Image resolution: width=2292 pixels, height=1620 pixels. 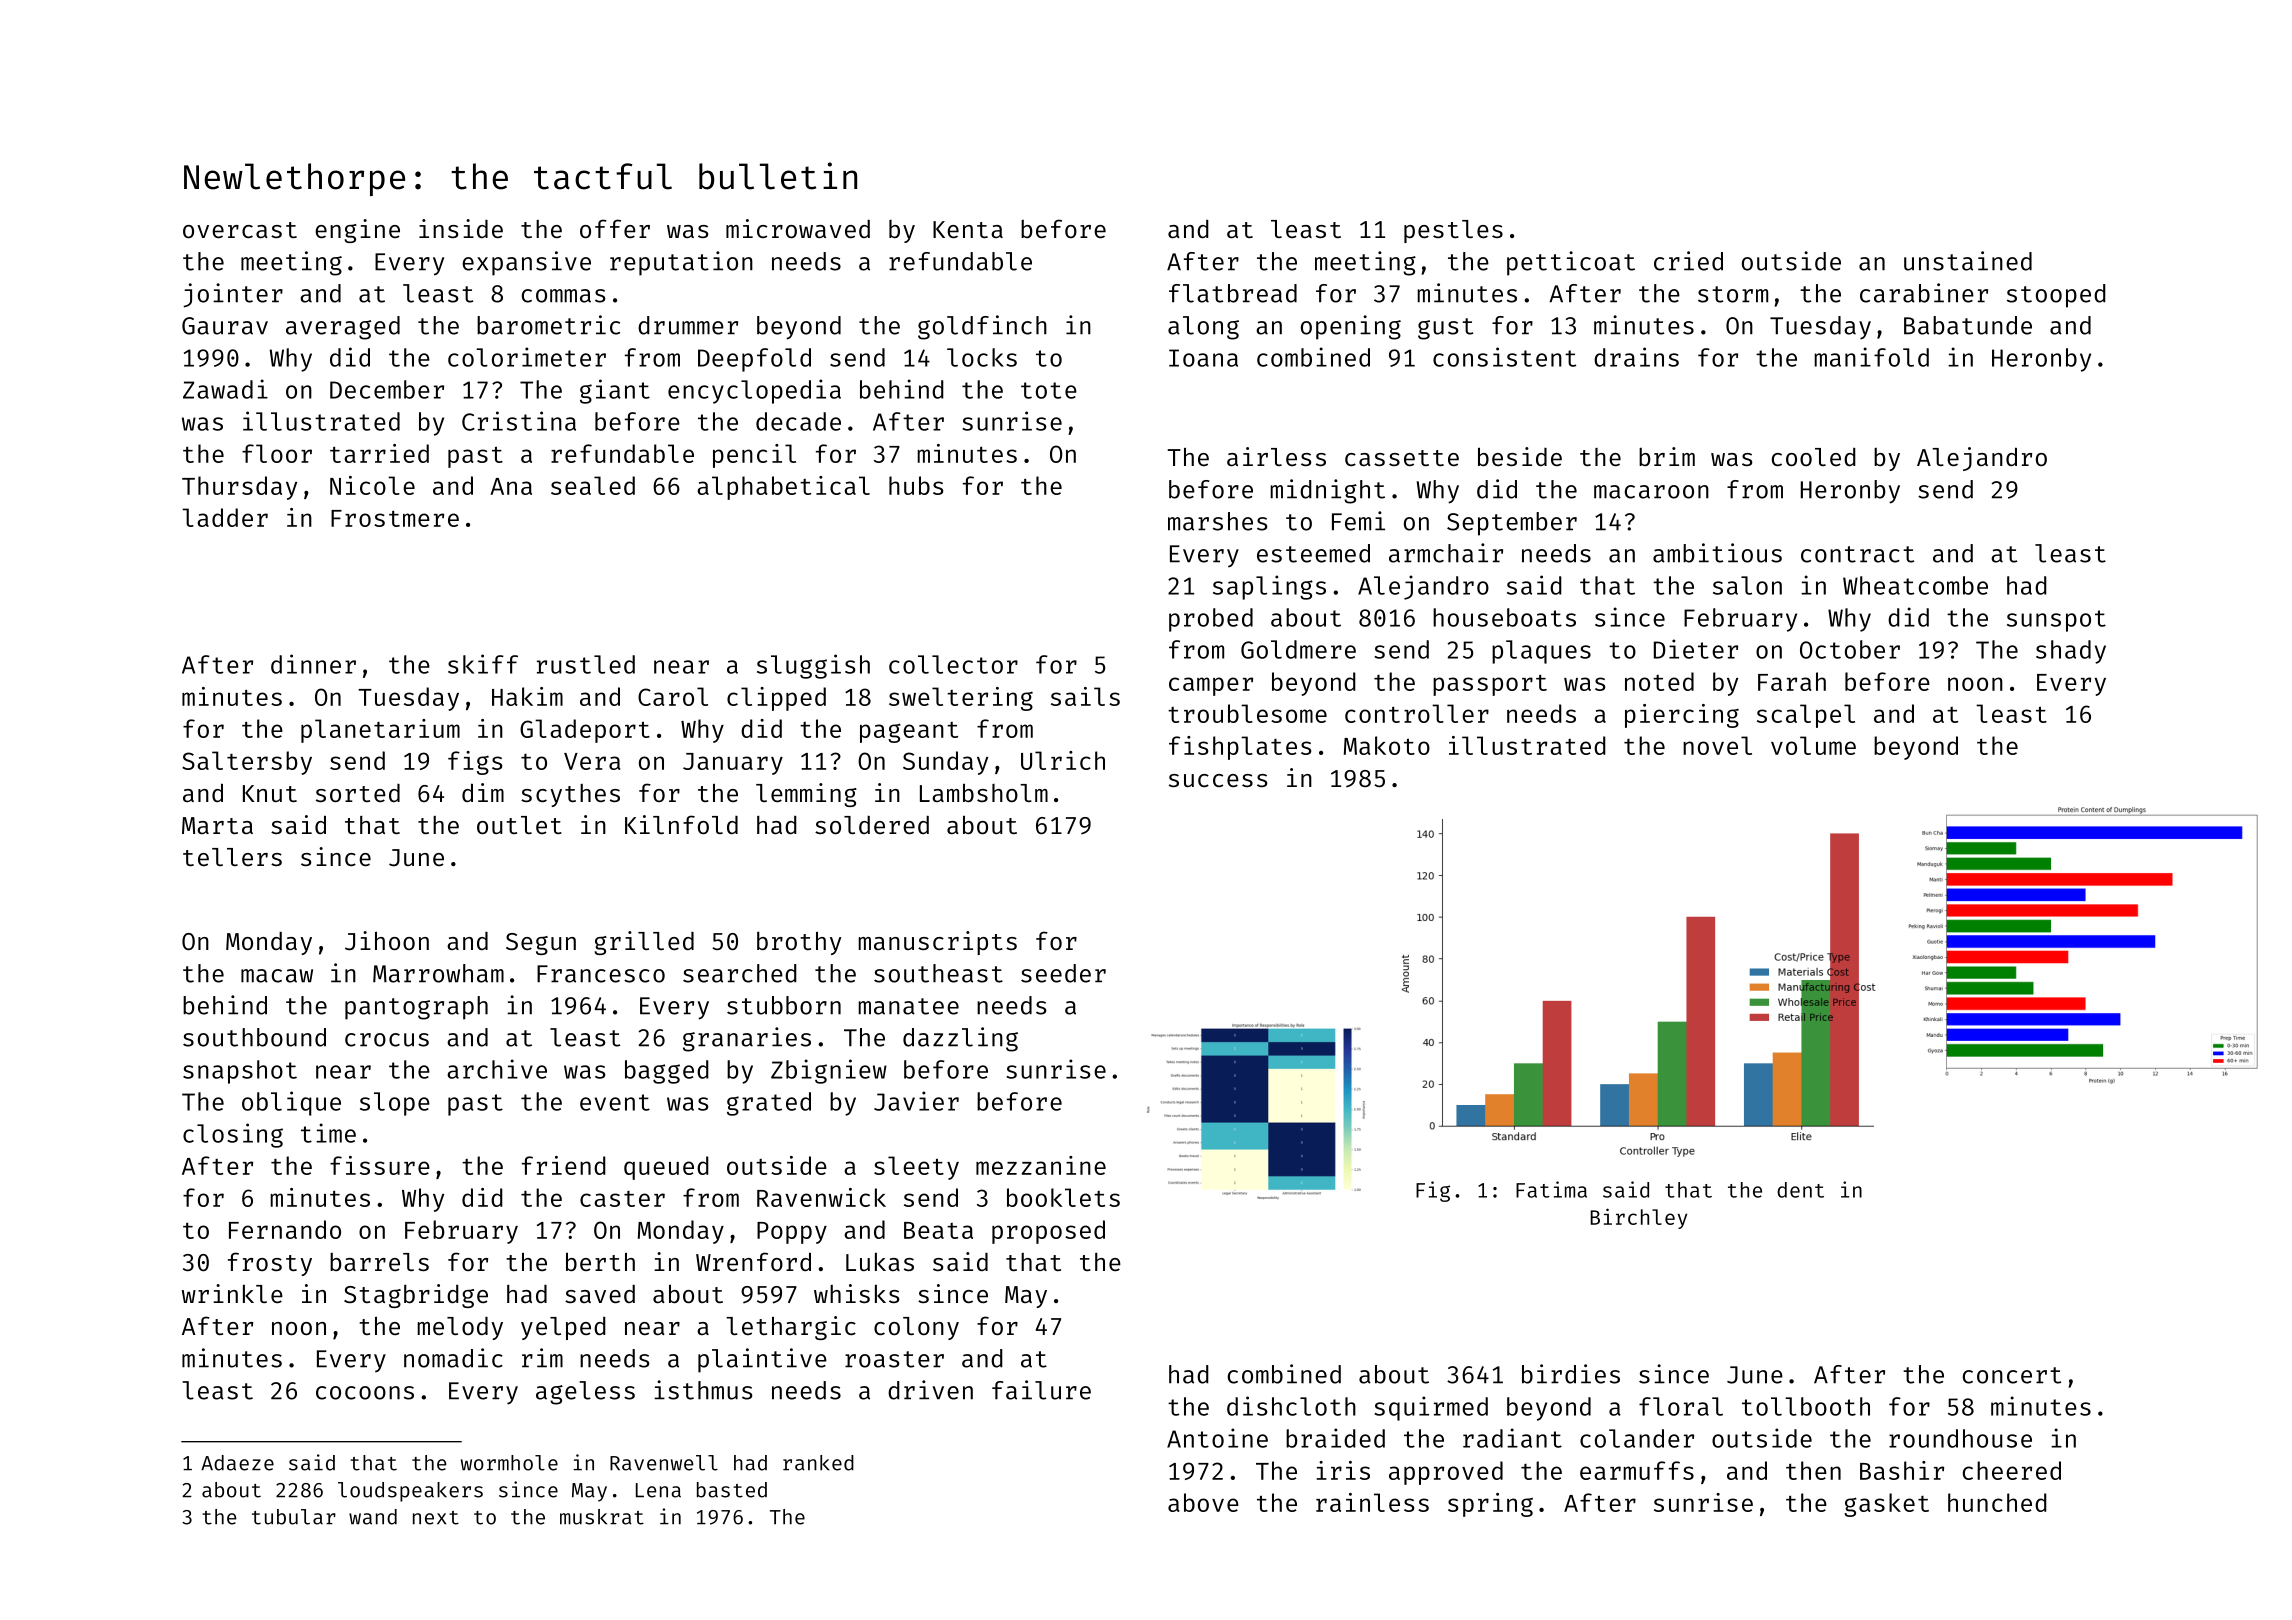 What do you see at coordinates (1997, 1502) in the page?
I see `hunched` at bounding box center [1997, 1502].
